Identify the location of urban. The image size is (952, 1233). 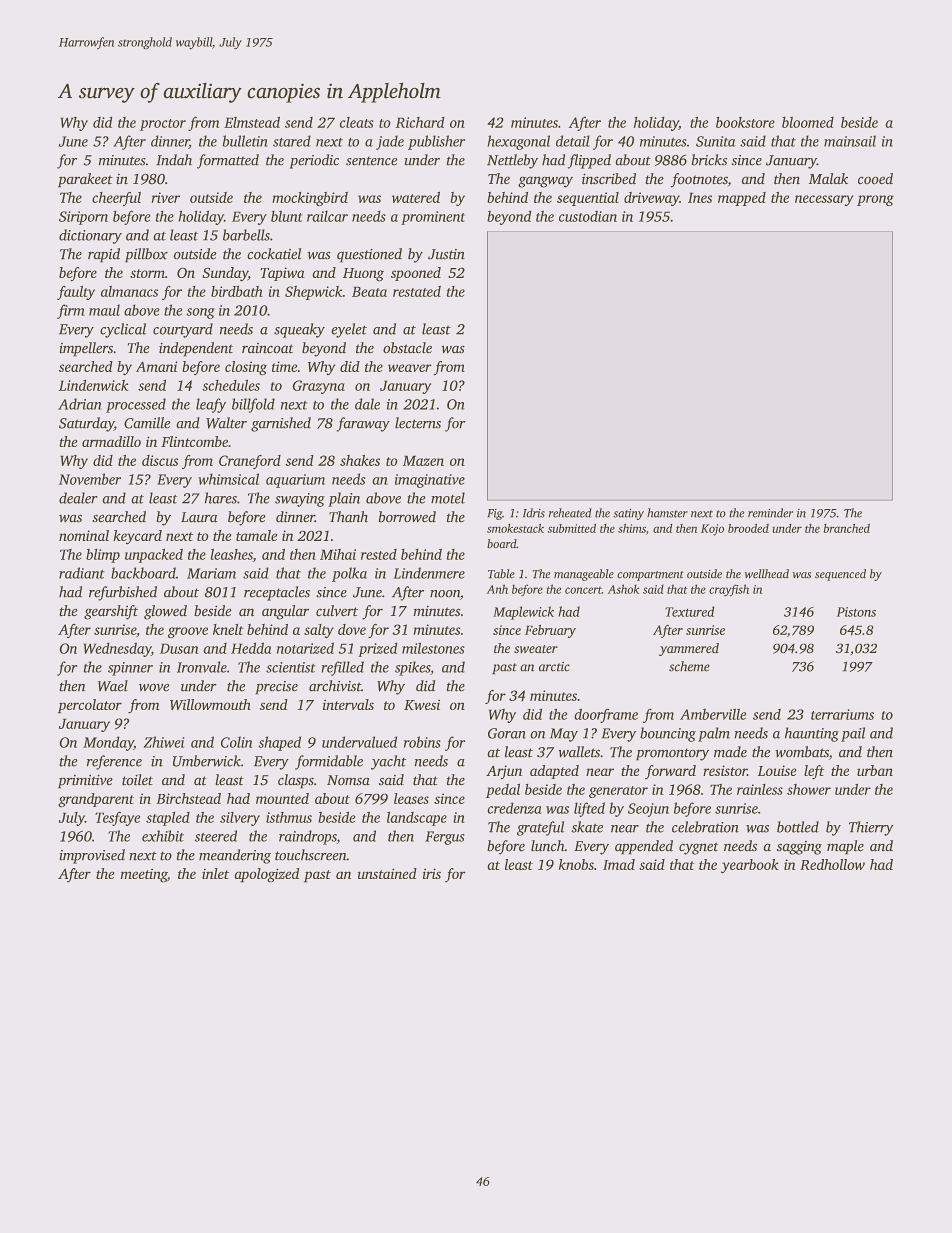
(875, 770).
